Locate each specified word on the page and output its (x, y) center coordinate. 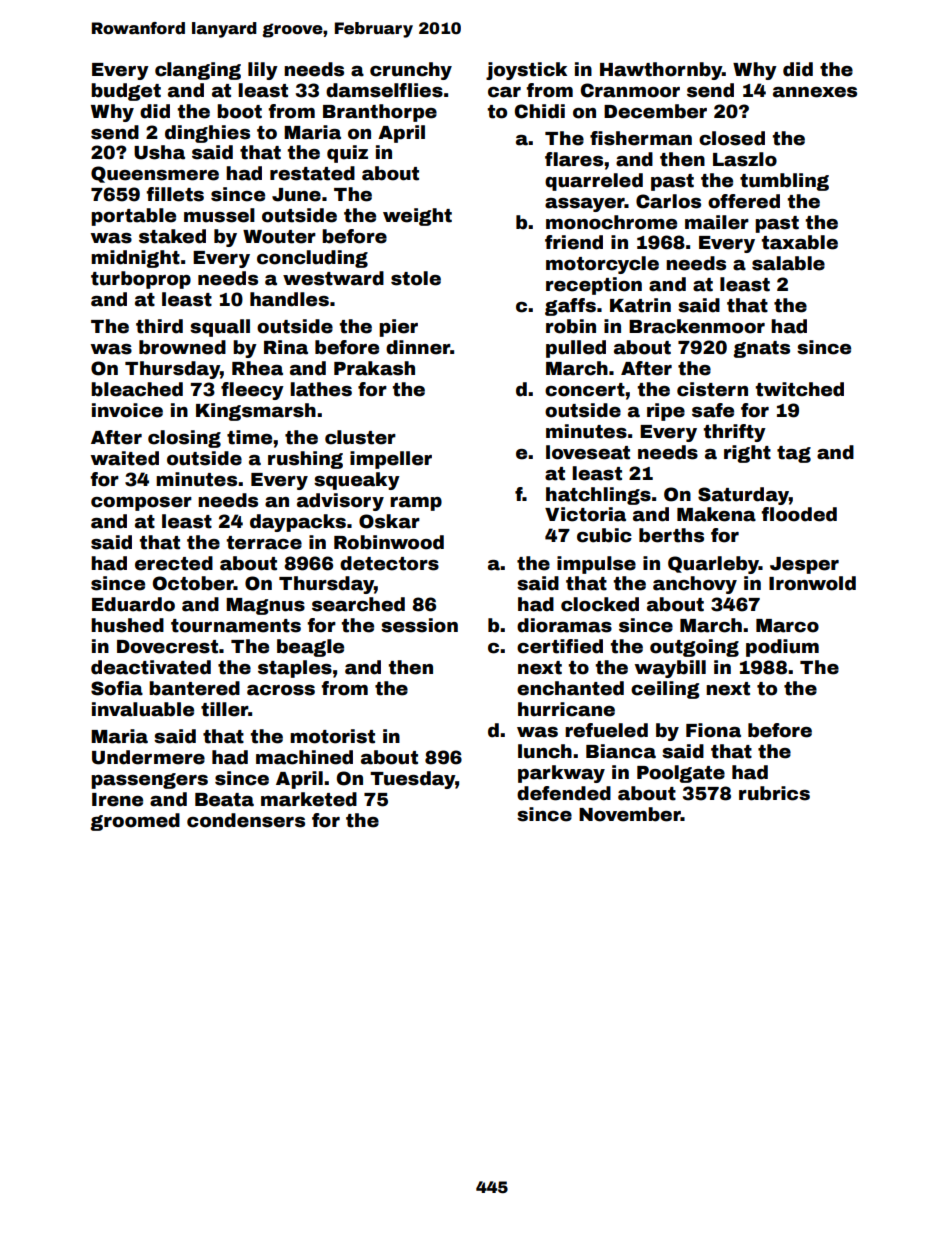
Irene (117, 800)
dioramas (564, 625)
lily (263, 71)
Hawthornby (661, 71)
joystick (526, 71)
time (249, 437)
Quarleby (713, 565)
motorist (332, 736)
